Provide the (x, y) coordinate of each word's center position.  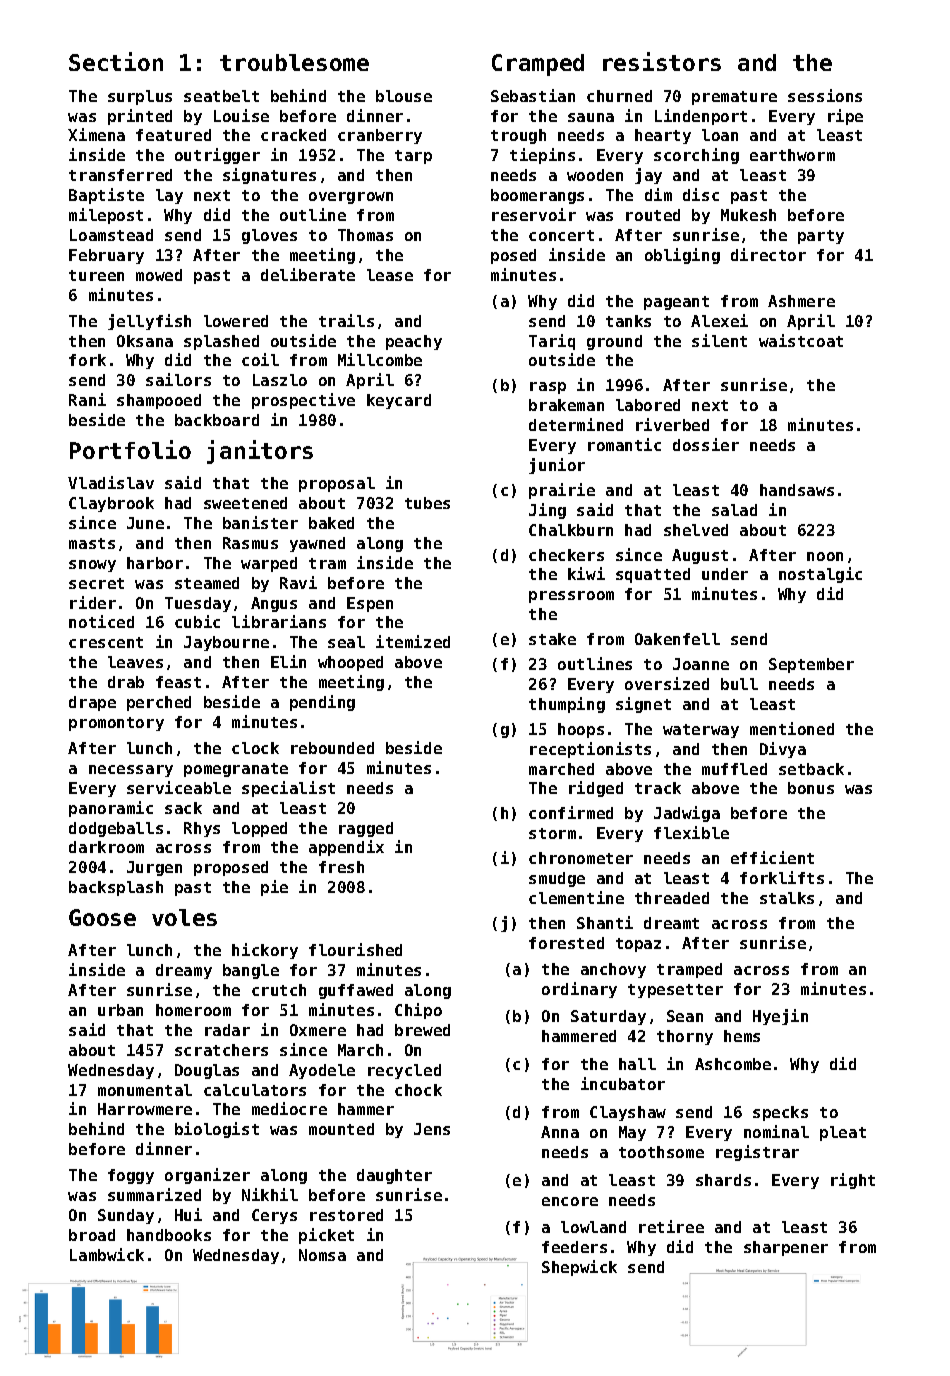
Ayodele (322, 1071)
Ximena (96, 134)
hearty (663, 136)
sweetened (245, 503)
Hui (188, 1214)
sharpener (786, 1248)
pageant (676, 303)
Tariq (552, 342)
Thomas (365, 235)
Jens (432, 1129)
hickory (265, 951)
